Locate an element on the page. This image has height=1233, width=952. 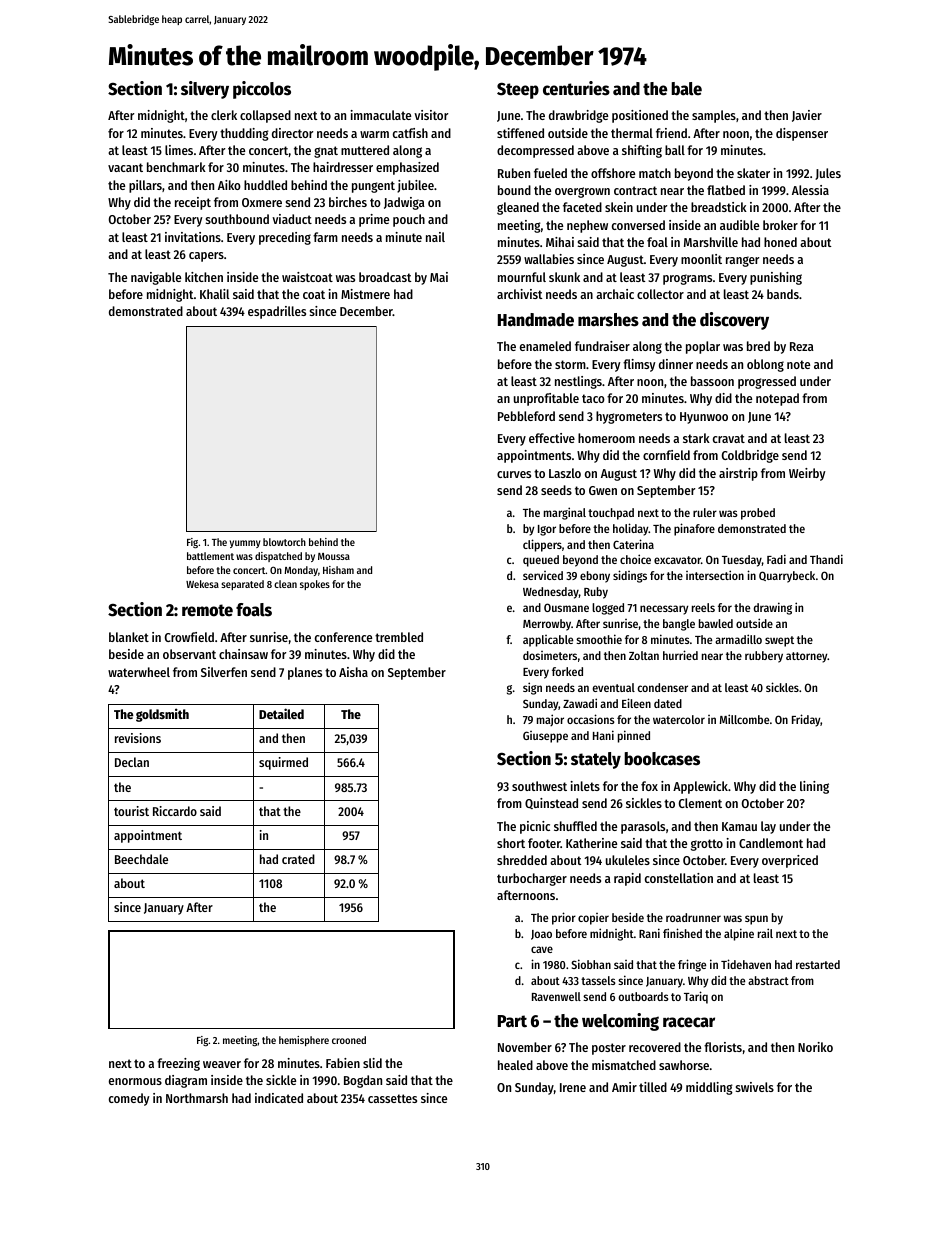
freezing is located at coordinates (178, 1064).
